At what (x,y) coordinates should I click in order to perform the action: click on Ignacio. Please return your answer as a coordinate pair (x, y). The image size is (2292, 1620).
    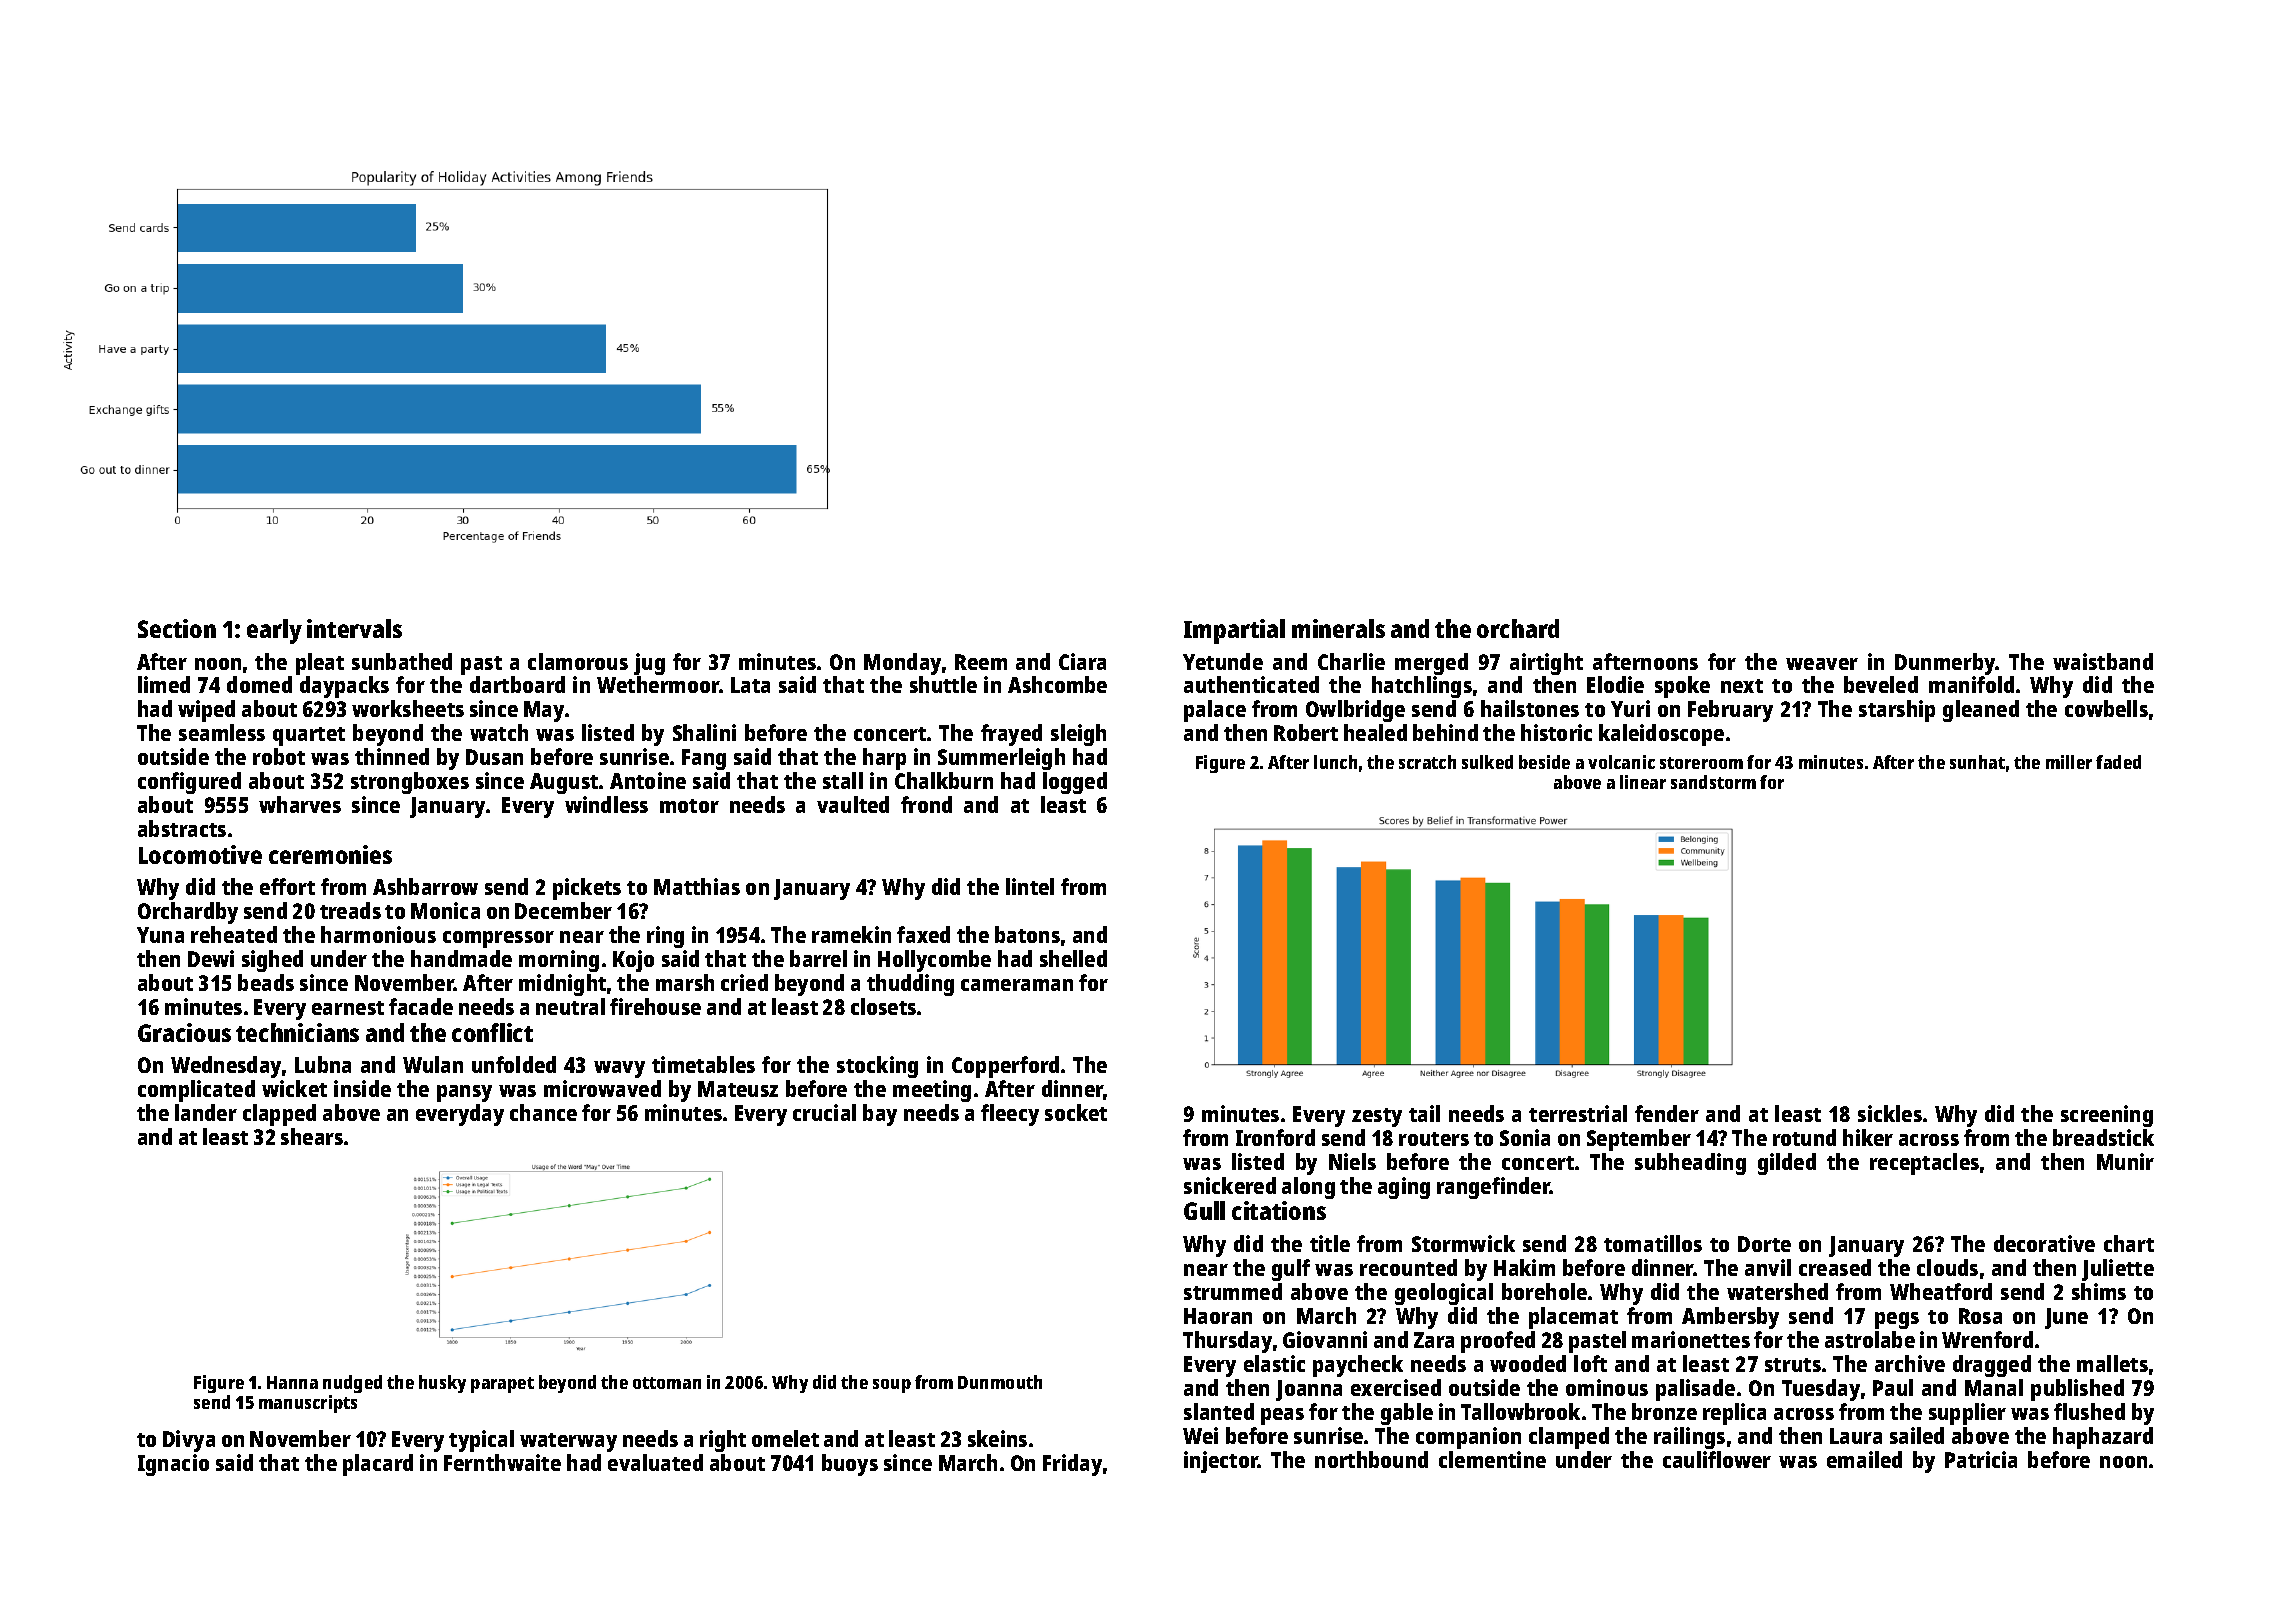
    Looking at the image, I should click on (173, 1465).
